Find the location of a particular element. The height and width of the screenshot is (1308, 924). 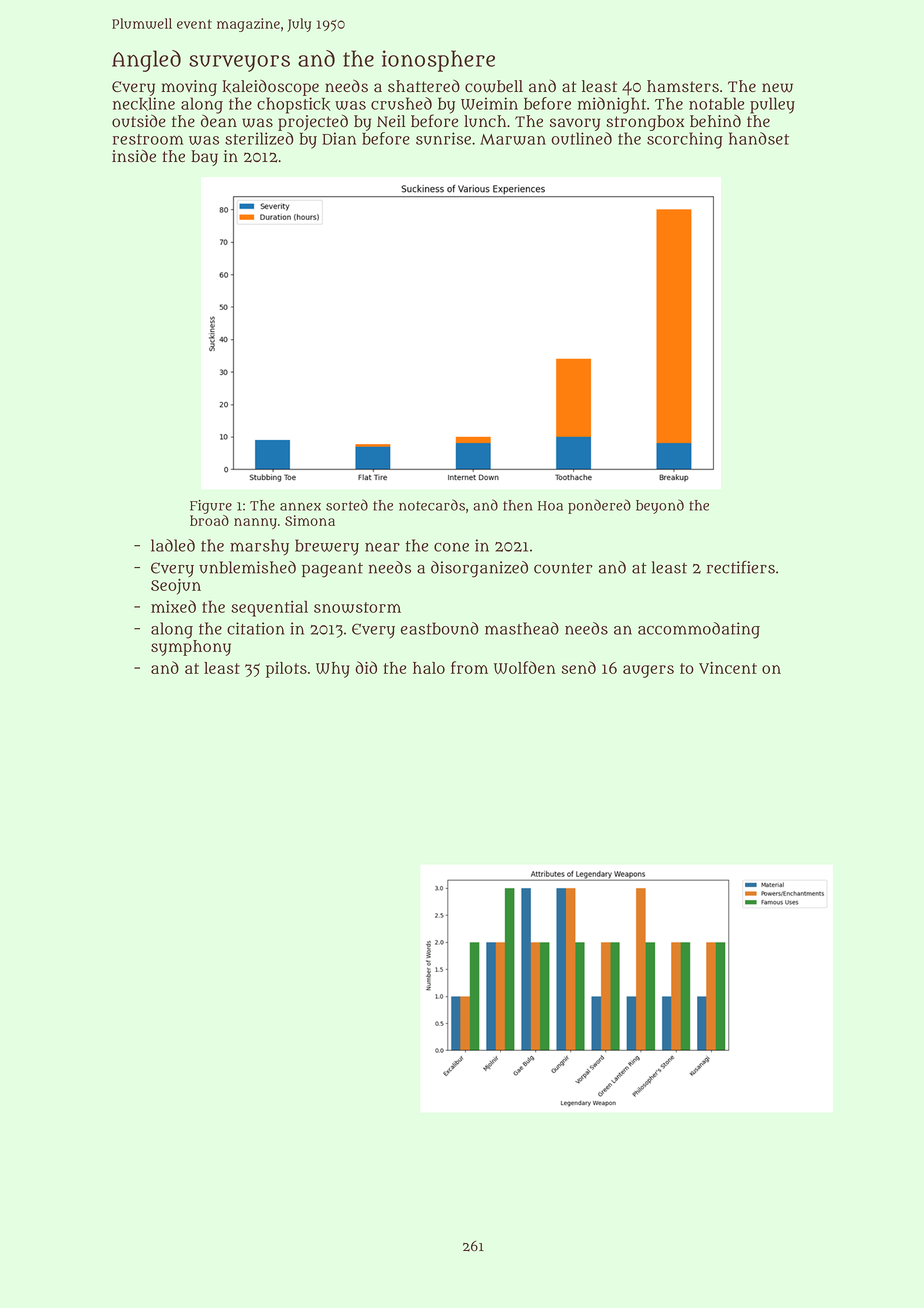

Marwan is located at coordinates (513, 139).
